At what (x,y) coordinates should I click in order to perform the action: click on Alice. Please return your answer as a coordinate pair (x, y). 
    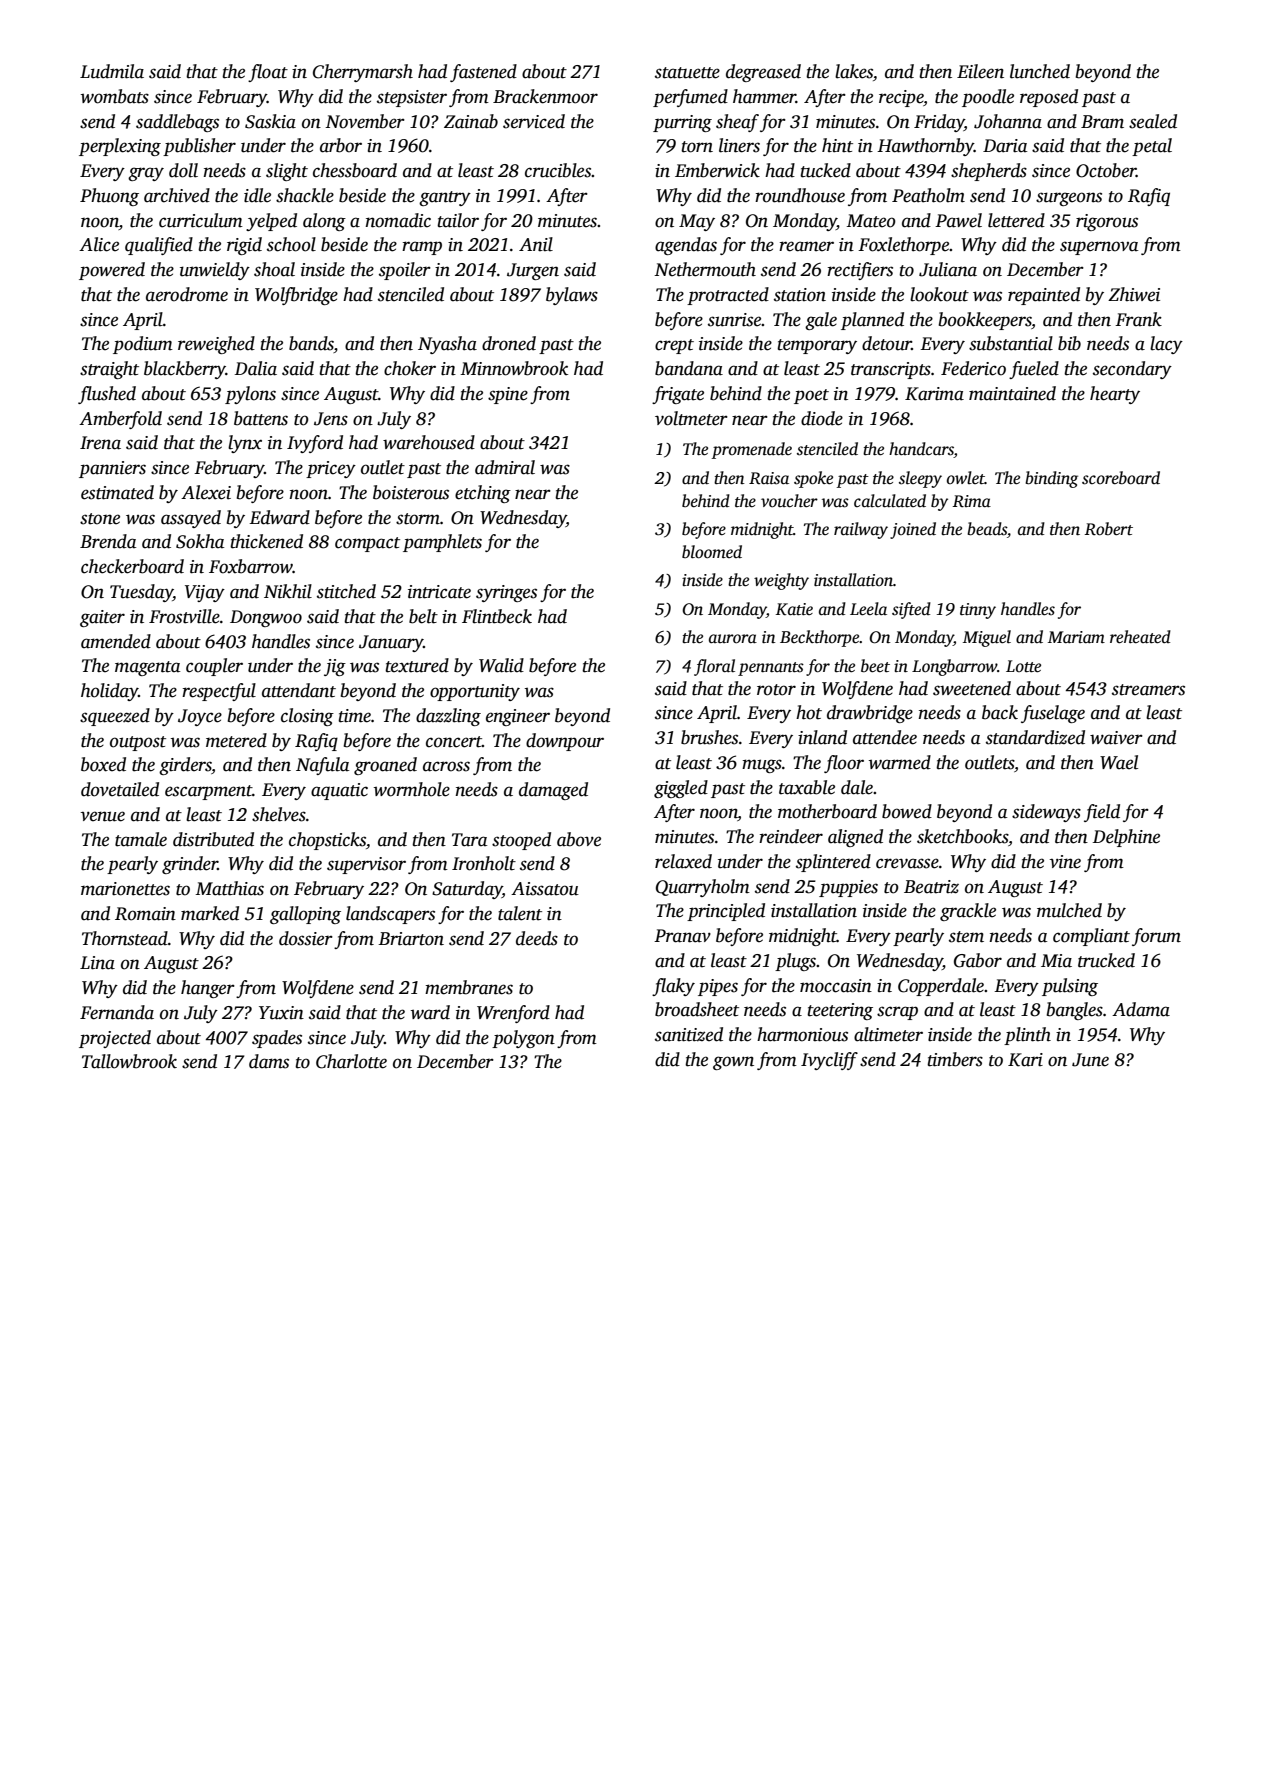
    Looking at the image, I should click on (99, 244).
